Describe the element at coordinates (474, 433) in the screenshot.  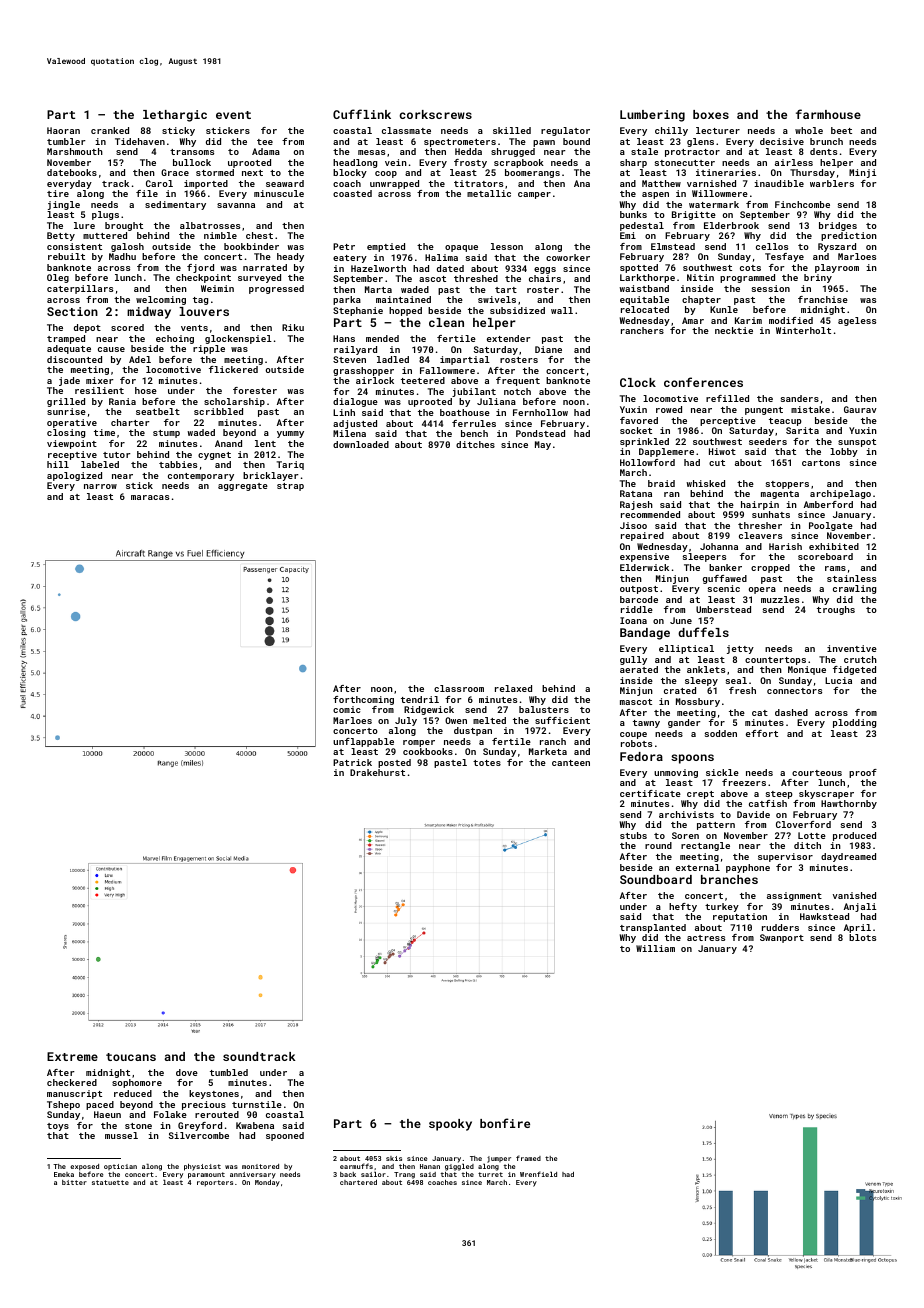
I see `bench` at that location.
